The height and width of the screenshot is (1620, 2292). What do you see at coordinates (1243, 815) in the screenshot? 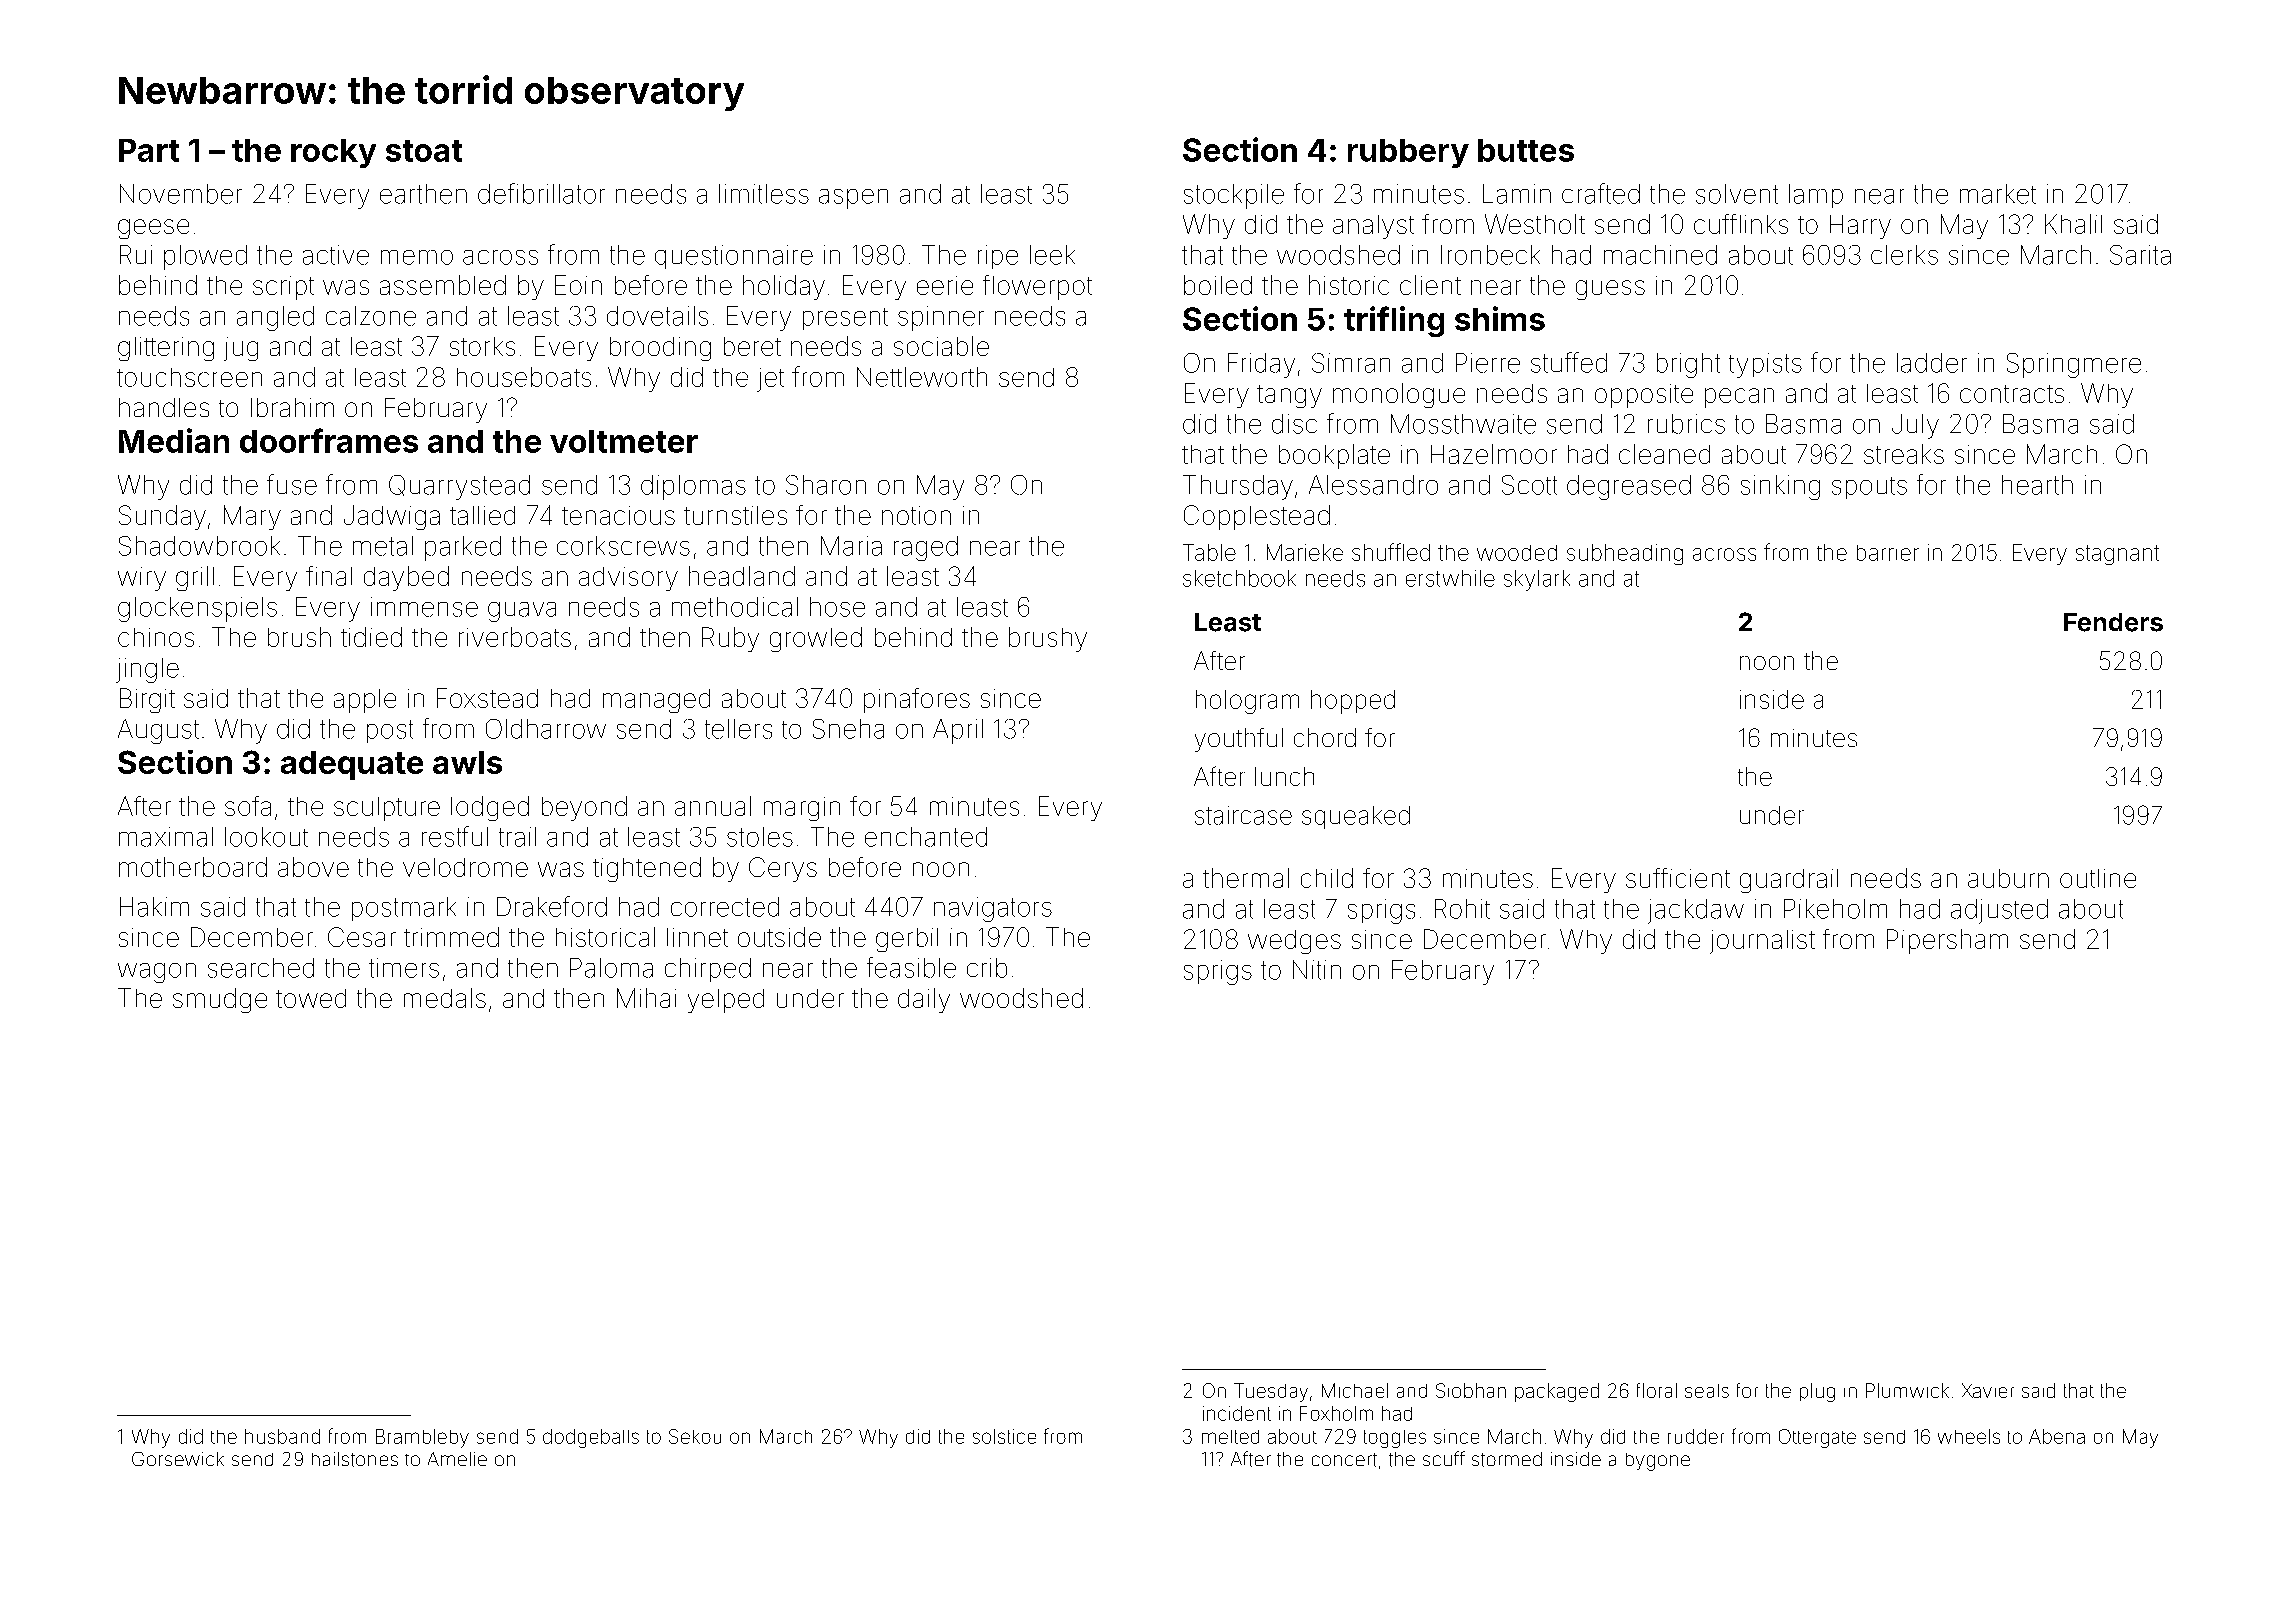
I see `staircase` at bounding box center [1243, 815].
